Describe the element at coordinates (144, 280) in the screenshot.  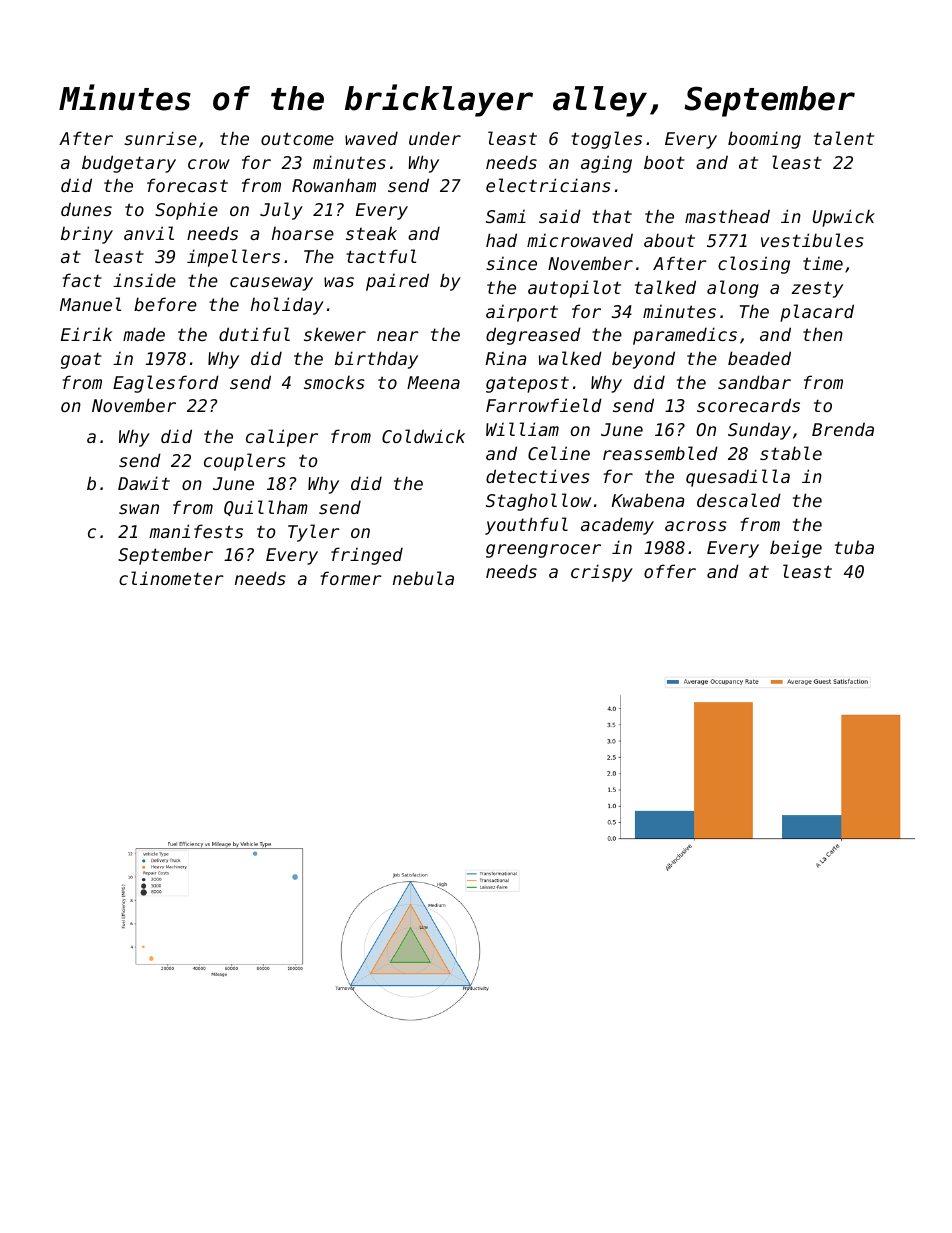
I see `inside` at that location.
